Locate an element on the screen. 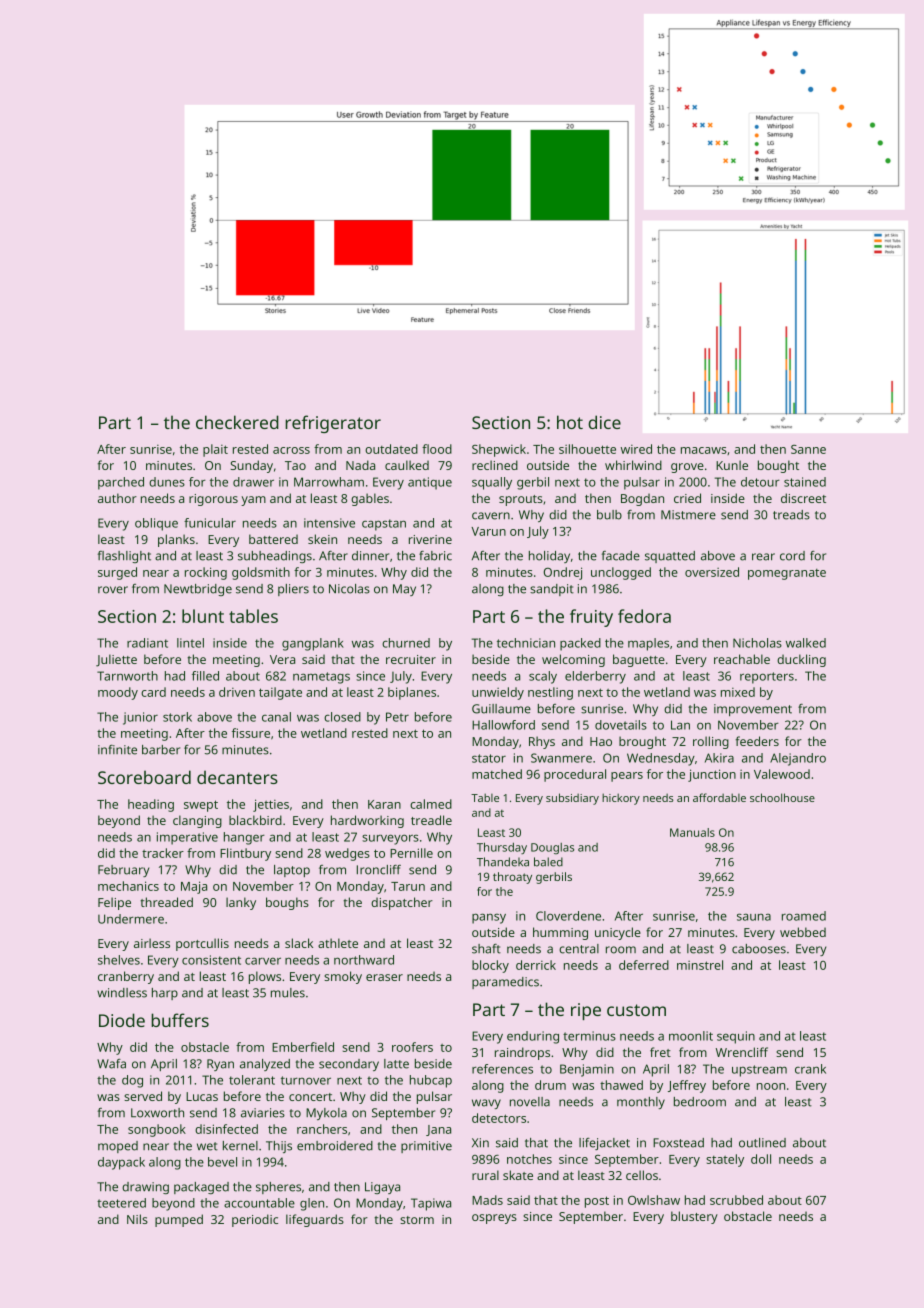 This screenshot has height=1308, width=924. bulb is located at coordinates (609, 515).
